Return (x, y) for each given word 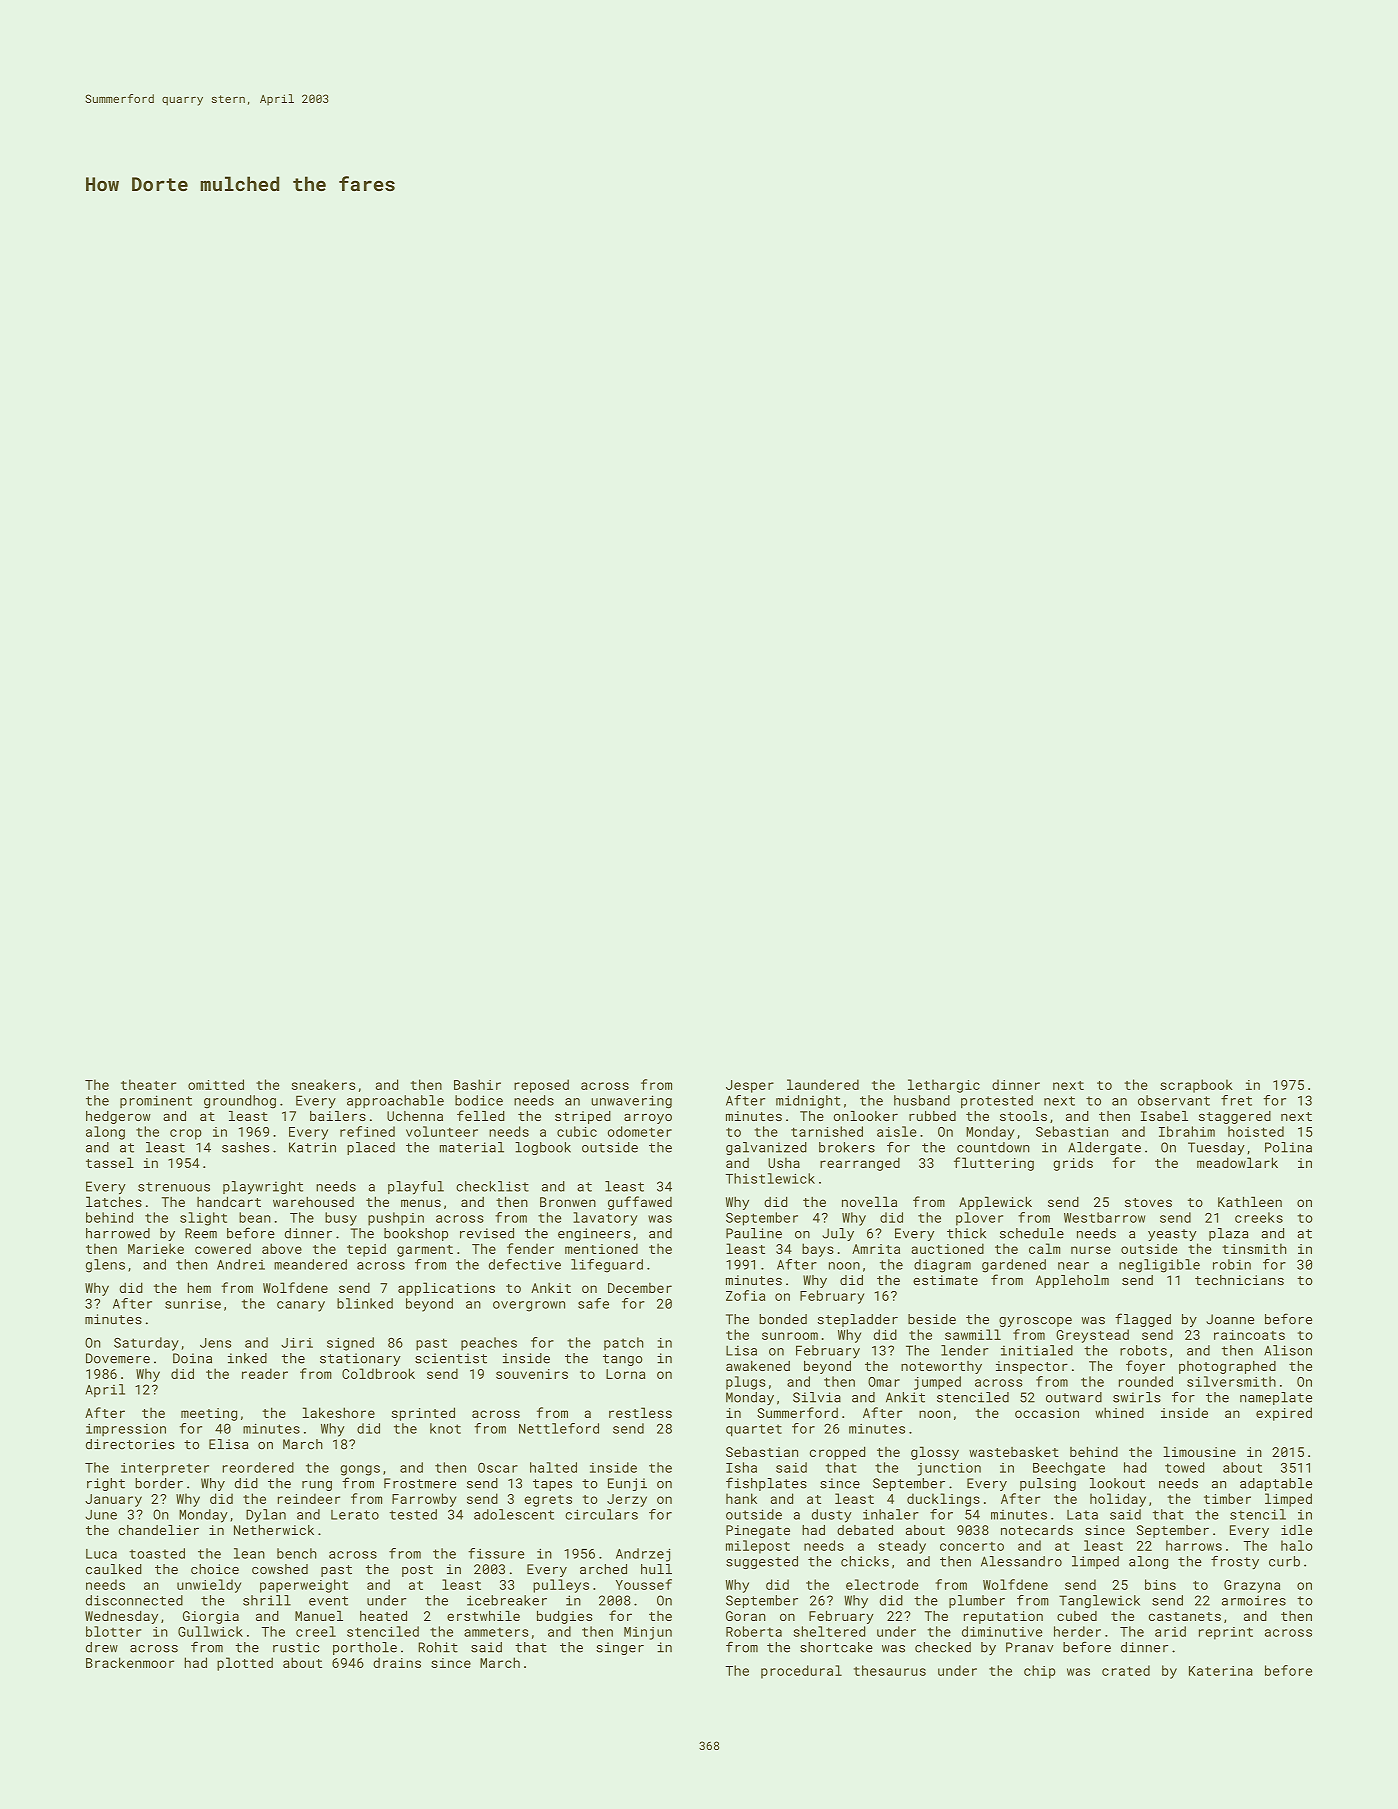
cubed (1077, 1616)
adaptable (1276, 1484)
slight (203, 1219)
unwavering (631, 1102)
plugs (746, 1383)
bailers (338, 1116)
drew (102, 1647)
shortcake (836, 1647)
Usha (784, 1163)
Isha (741, 1467)
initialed (1037, 1350)
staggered (1235, 1117)
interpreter (165, 1469)
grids (1073, 1164)
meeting (209, 1414)
